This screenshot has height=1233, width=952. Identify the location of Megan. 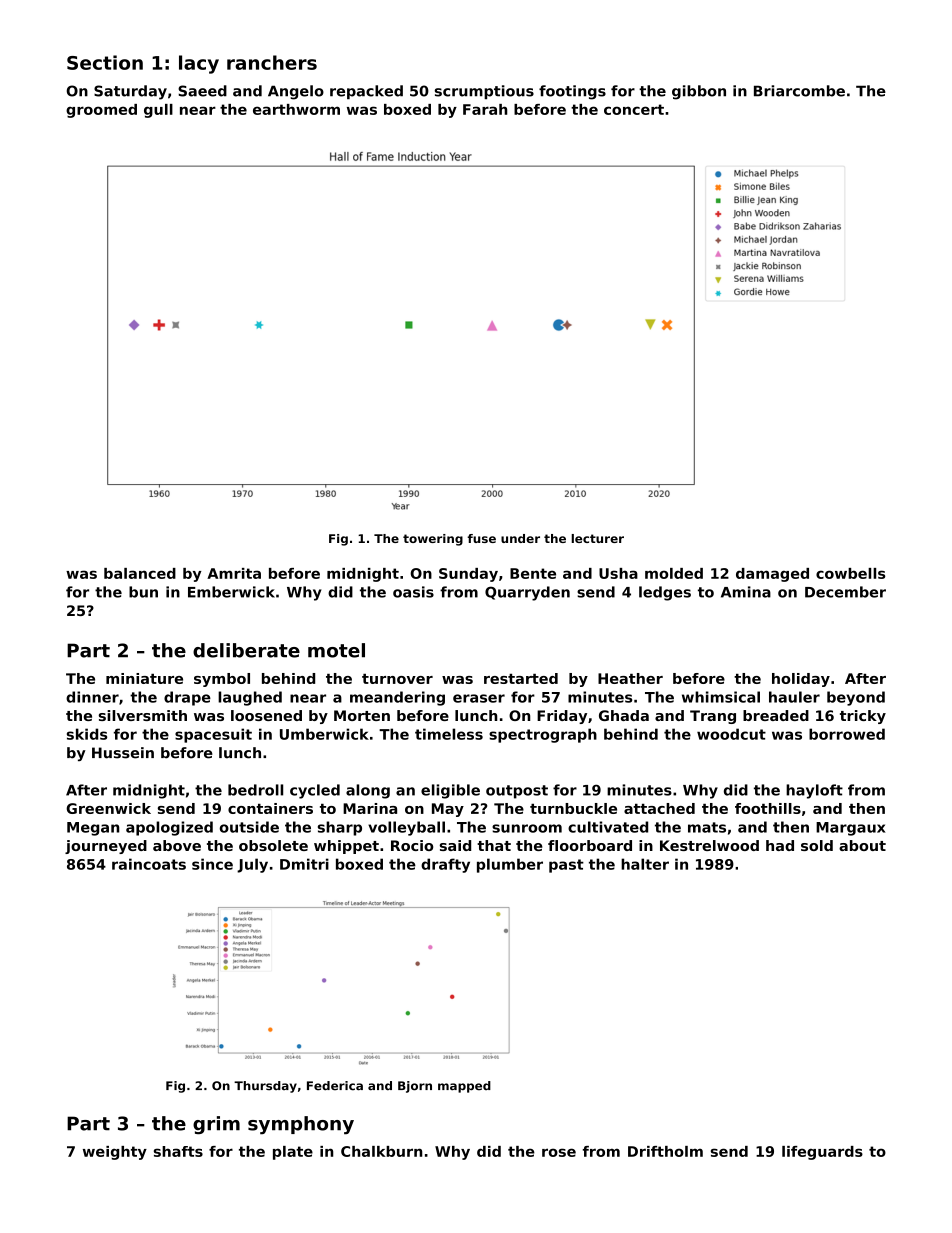
(93, 829).
